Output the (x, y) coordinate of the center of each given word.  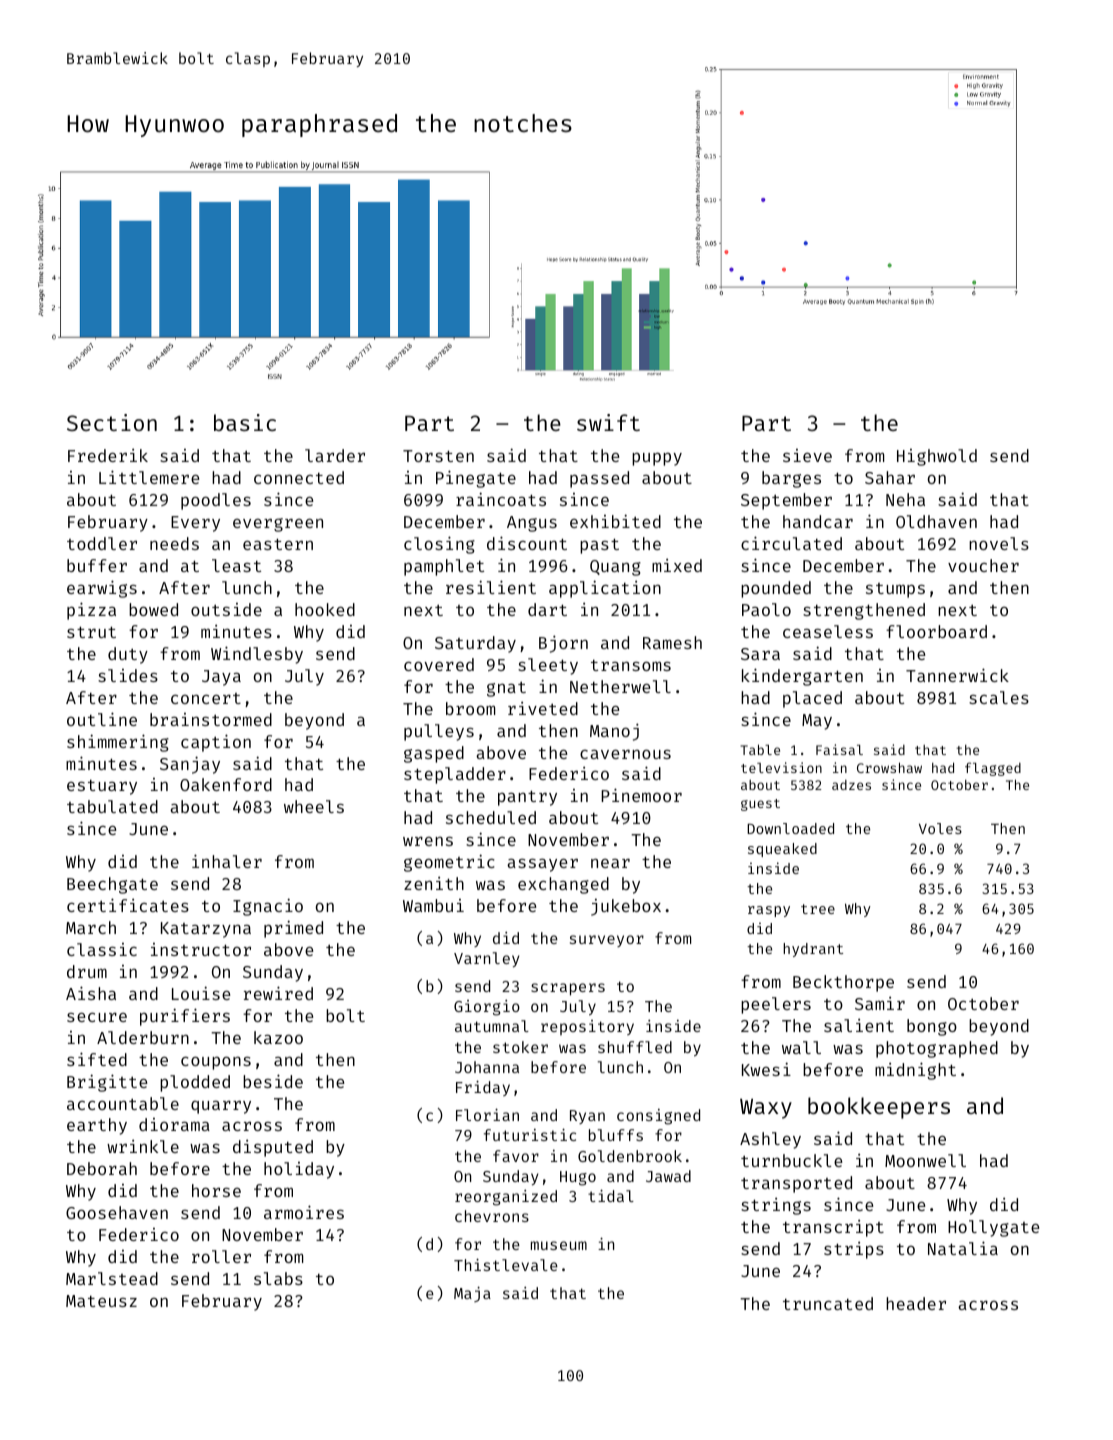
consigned (658, 1117)
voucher (983, 565)
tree (818, 909)
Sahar (890, 477)
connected (299, 477)
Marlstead (112, 1278)
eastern (278, 544)
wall (801, 1047)
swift (608, 422)
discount (527, 543)
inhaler (227, 861)
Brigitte (107, 1083)
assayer (542, 865)
